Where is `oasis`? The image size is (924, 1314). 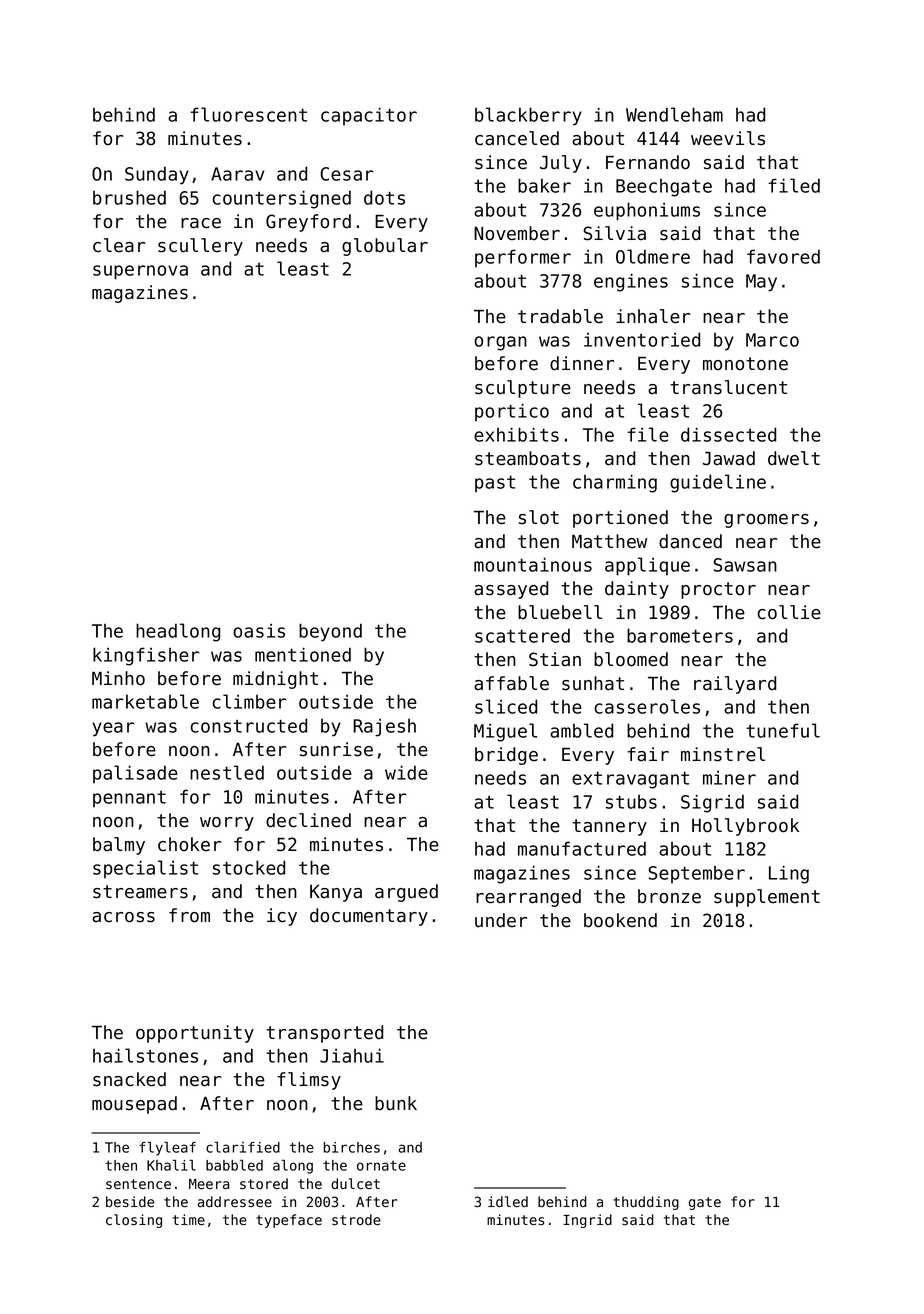
oasis is located at coordinates (259, 631).
